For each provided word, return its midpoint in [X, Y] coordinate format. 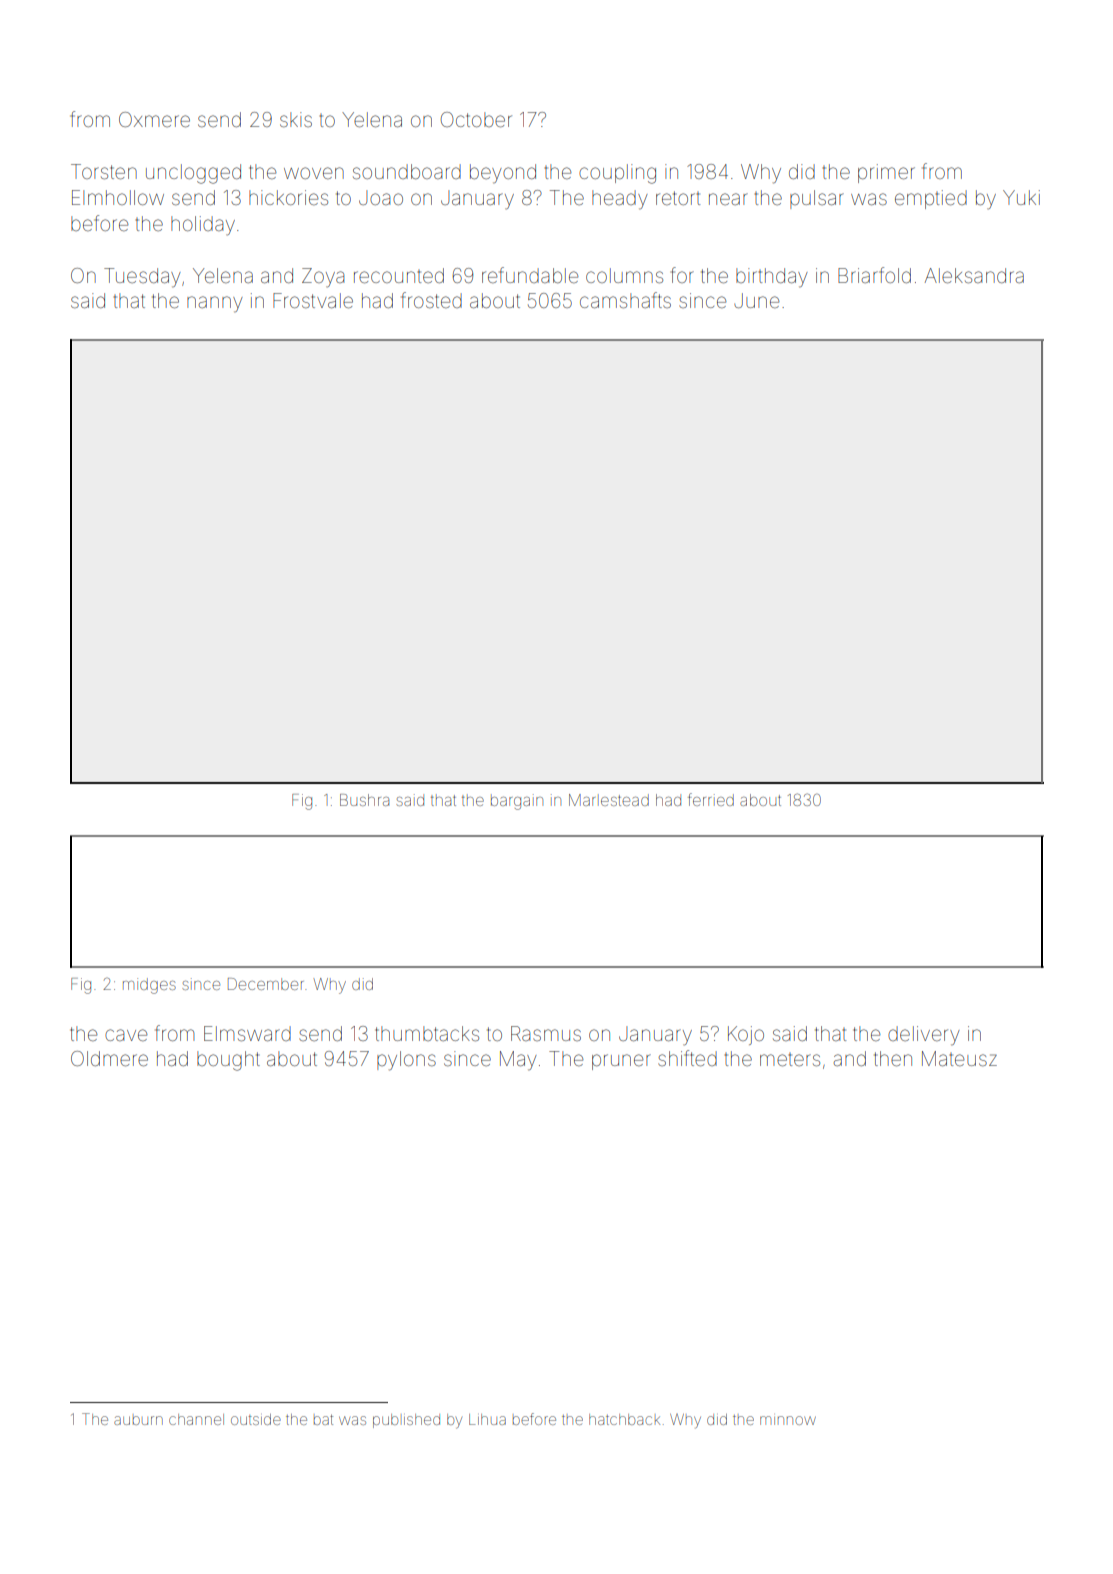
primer [886, 173]
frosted [431, 300]
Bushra [364, 800]
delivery [924, 1035]
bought [228, 1061]
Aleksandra [974, 275]
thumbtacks [427, 1033]
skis [296, 119]
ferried [711, 799]
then [893, 1058]
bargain [517, 802]
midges [149, 986]
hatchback [624, 1419]
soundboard [407, 171]
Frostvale [313, 300]
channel [196, 1419]
